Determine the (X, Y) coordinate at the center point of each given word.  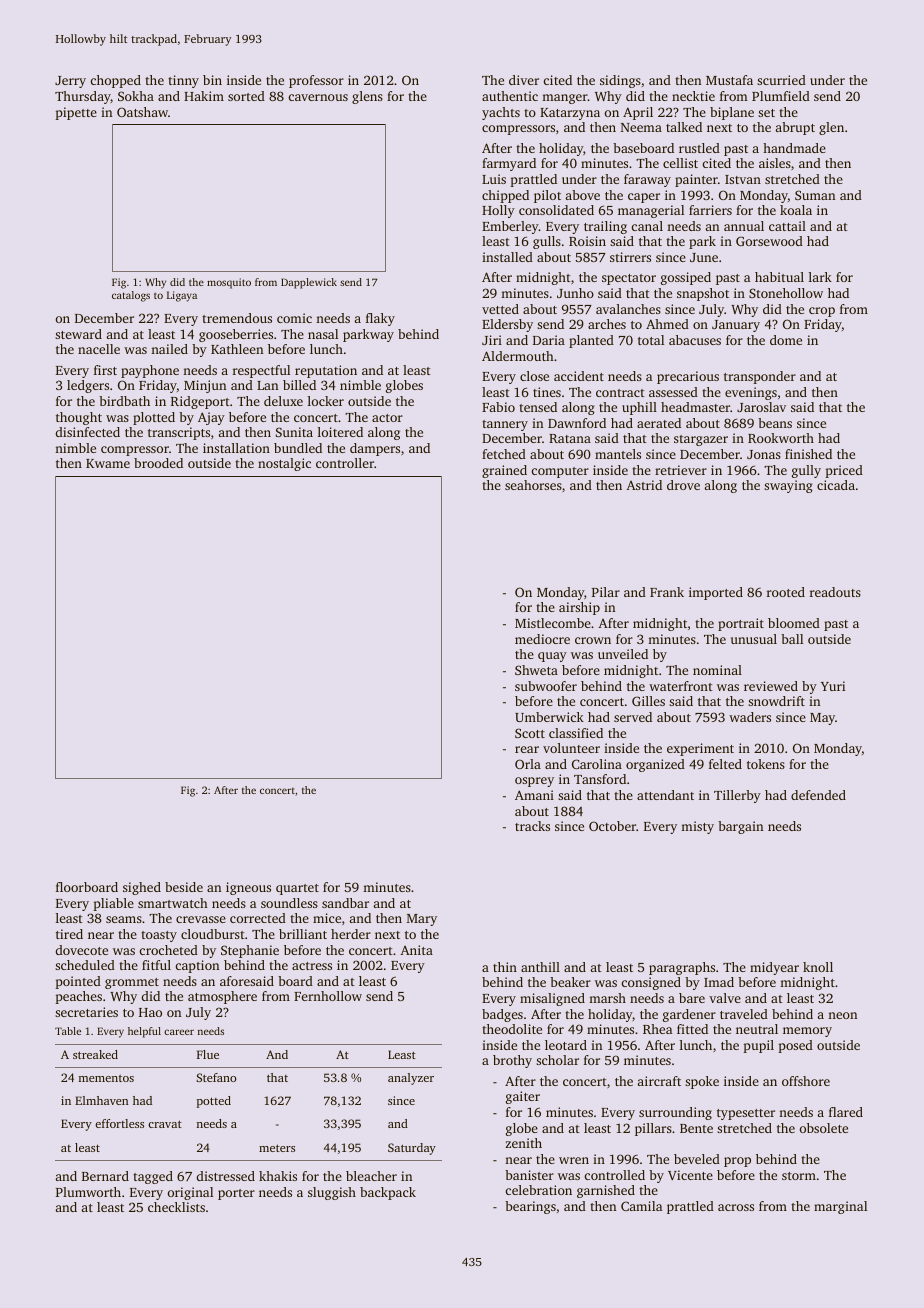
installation (236, 448)
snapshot (703, 294)
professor (316, 81)
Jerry (70, 82)
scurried (781, 80)
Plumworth (88, 1192)
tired (69, 934)
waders (750, 717)
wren (574, 1160)
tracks (532, 826)
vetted (500, 309)
